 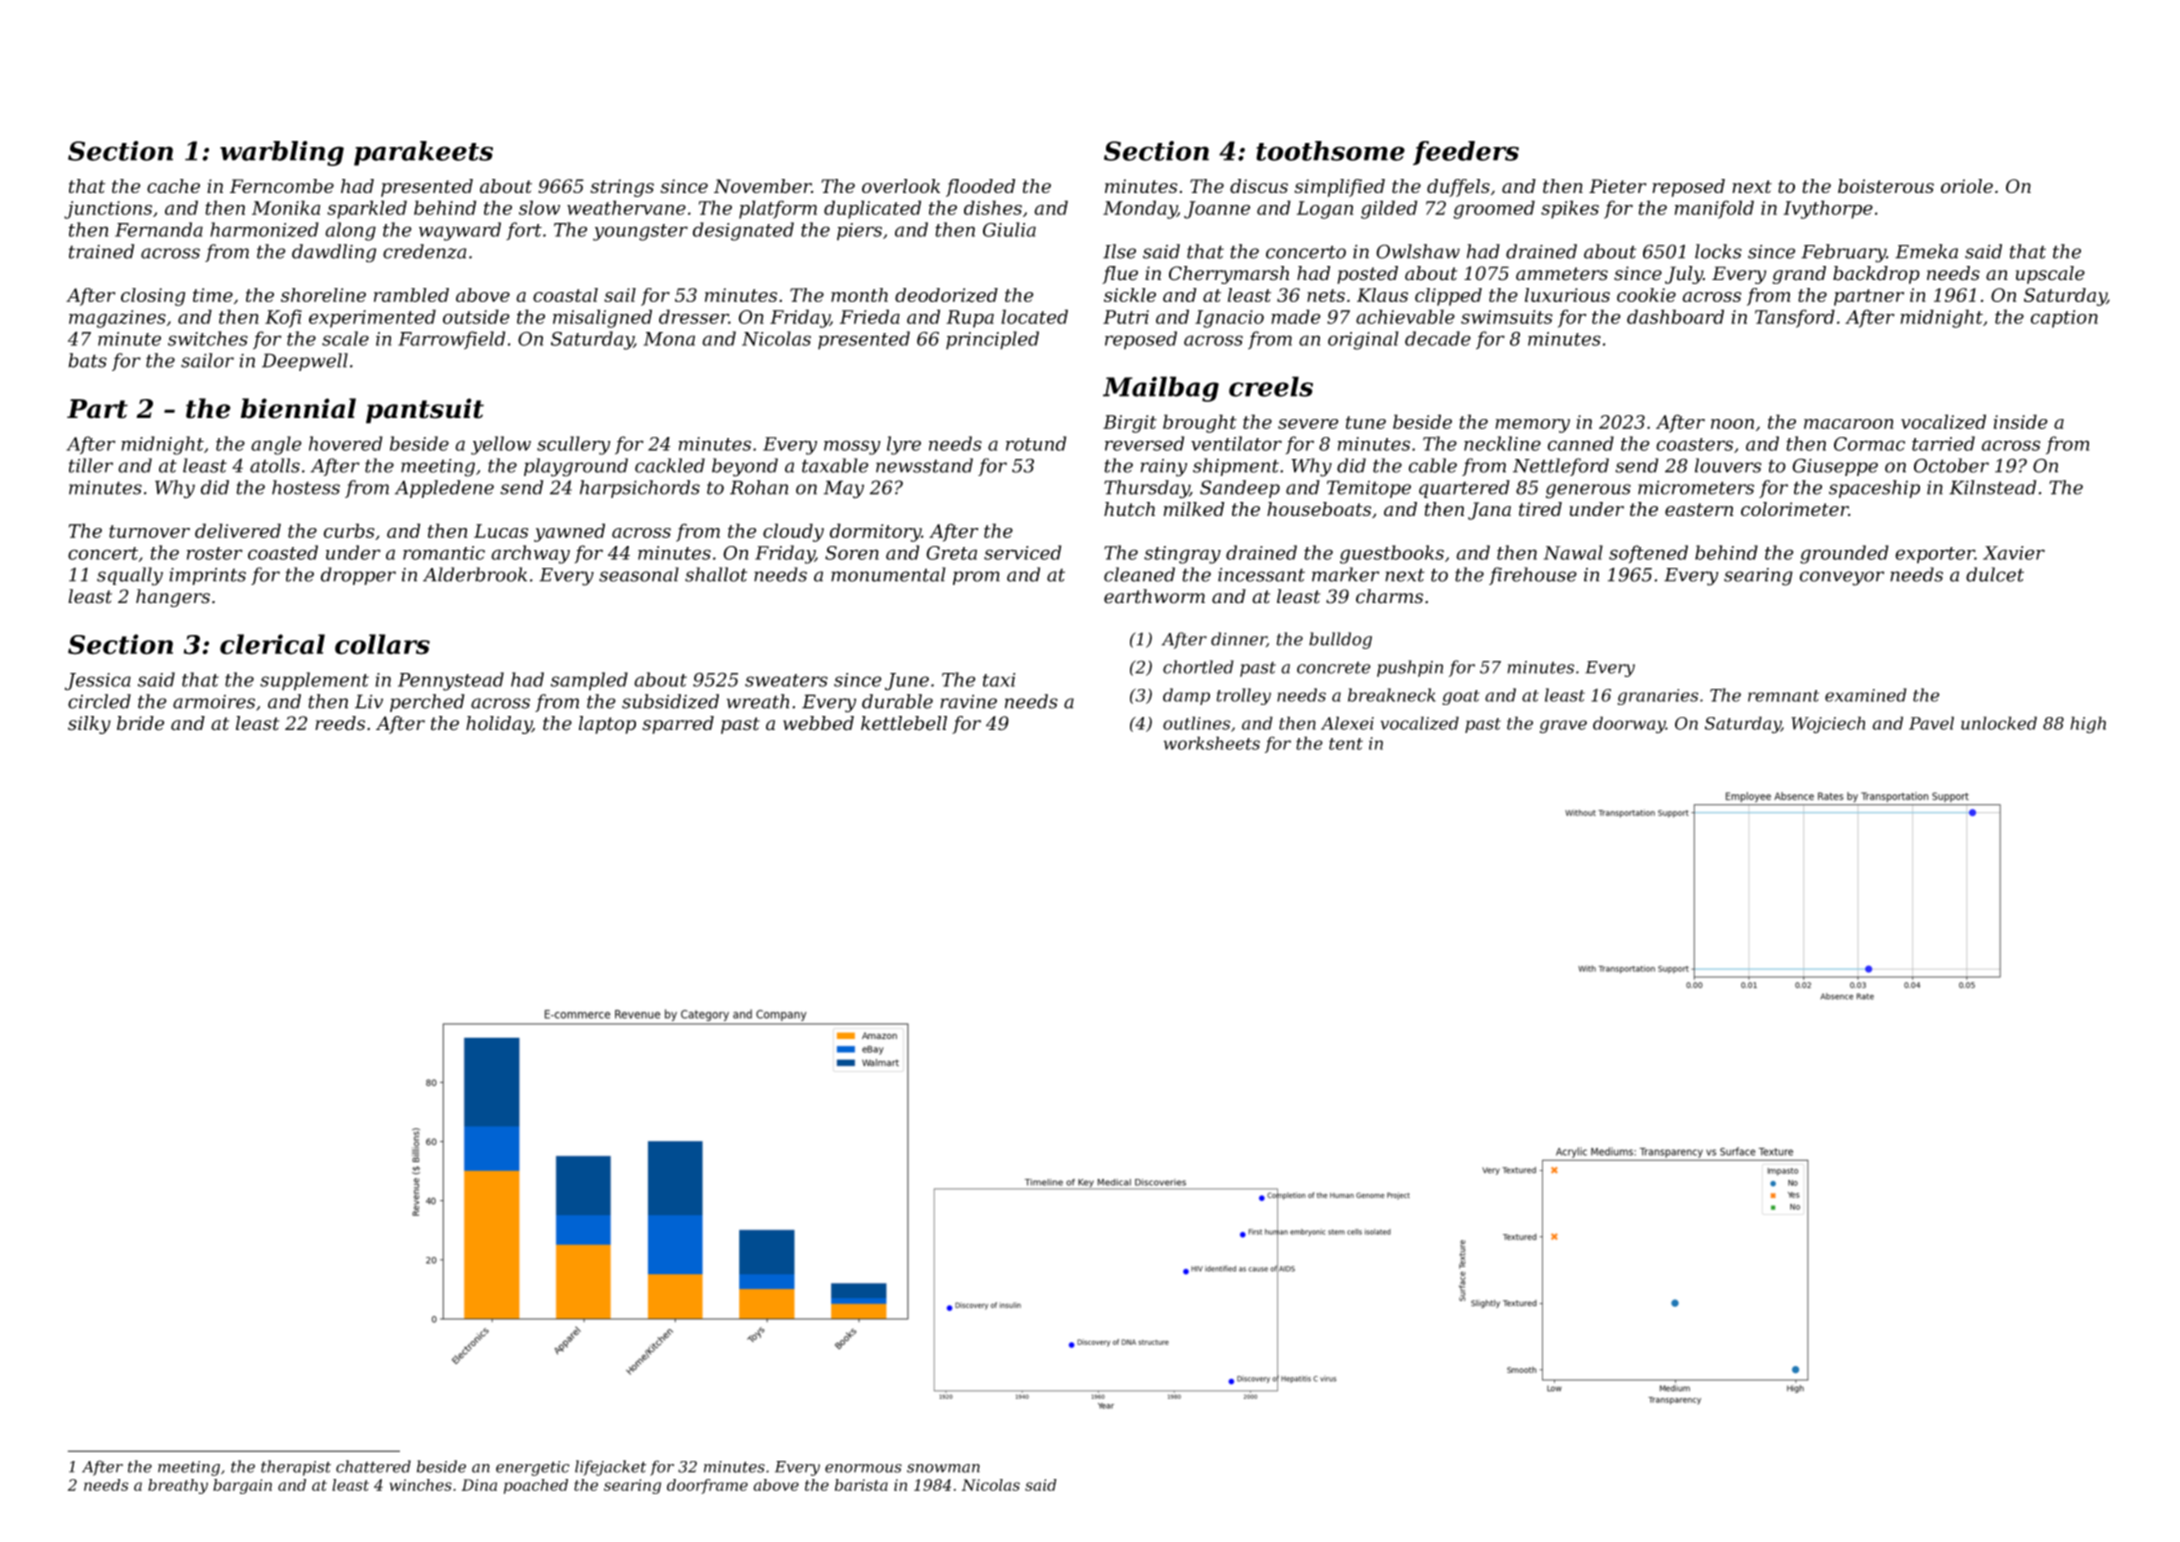 I want to click on Wojciech, so click(x=1828, y=725).
